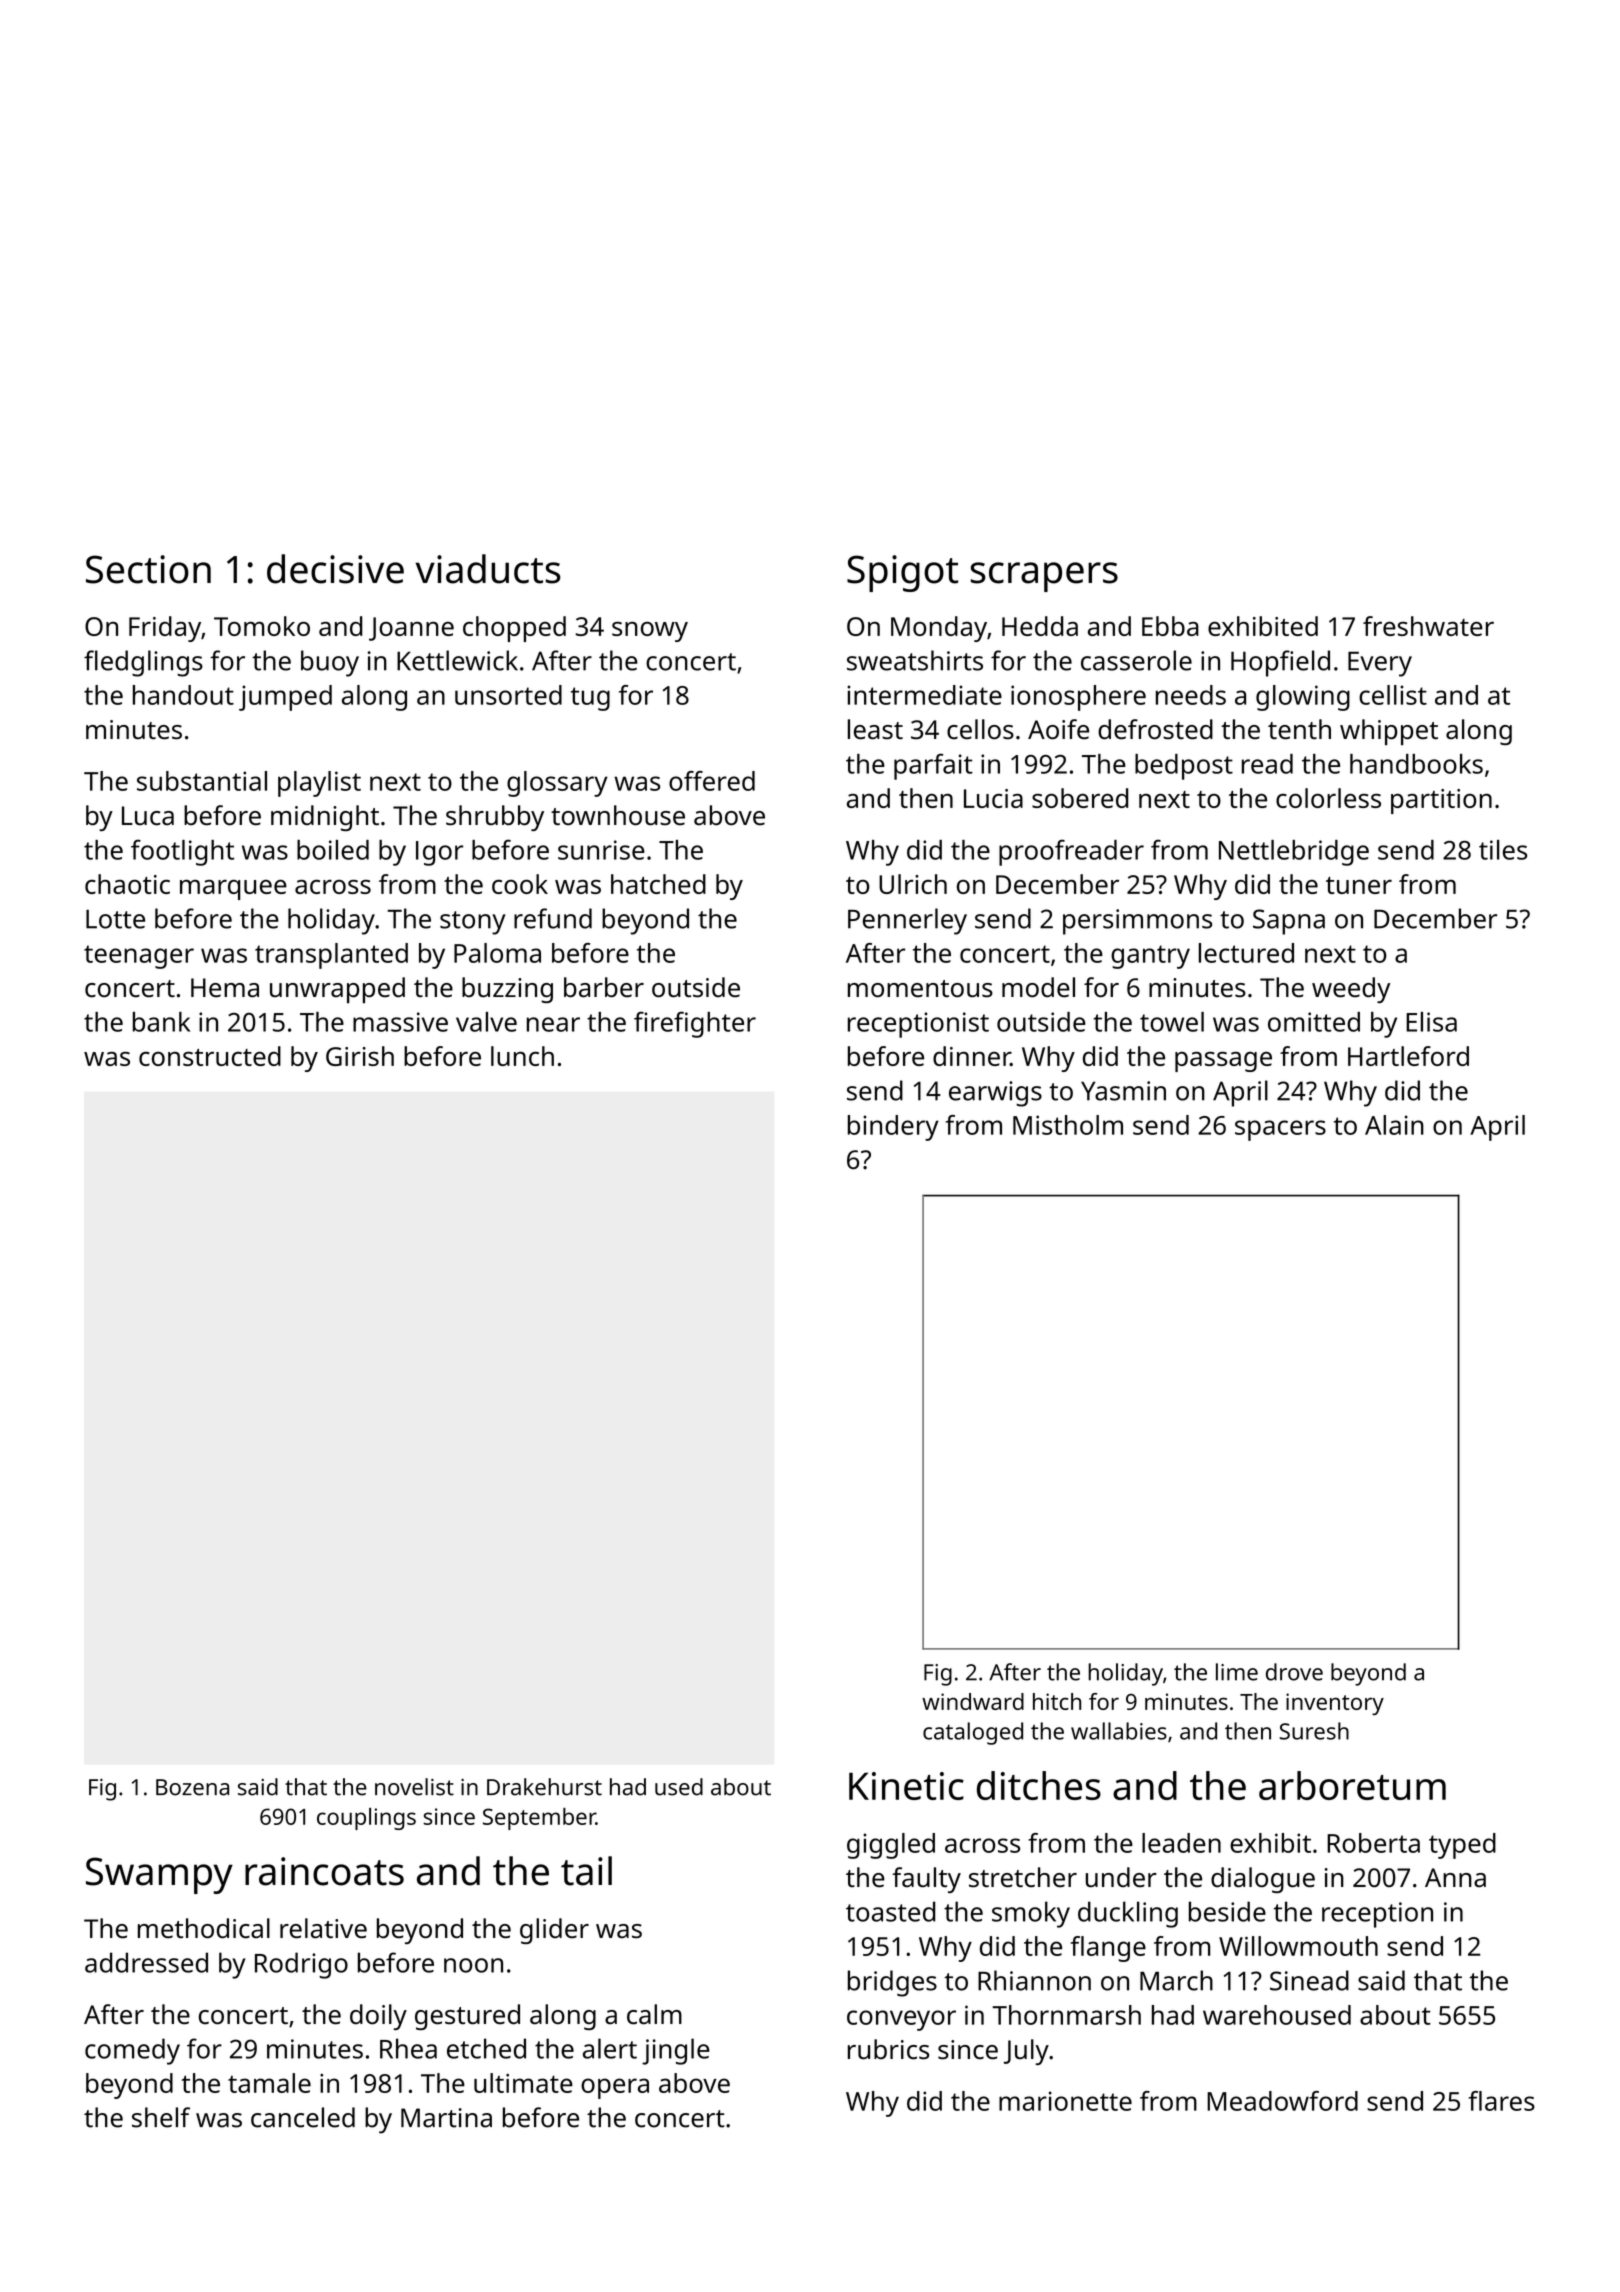  I want to click on drove, so click(1294, 1672).
